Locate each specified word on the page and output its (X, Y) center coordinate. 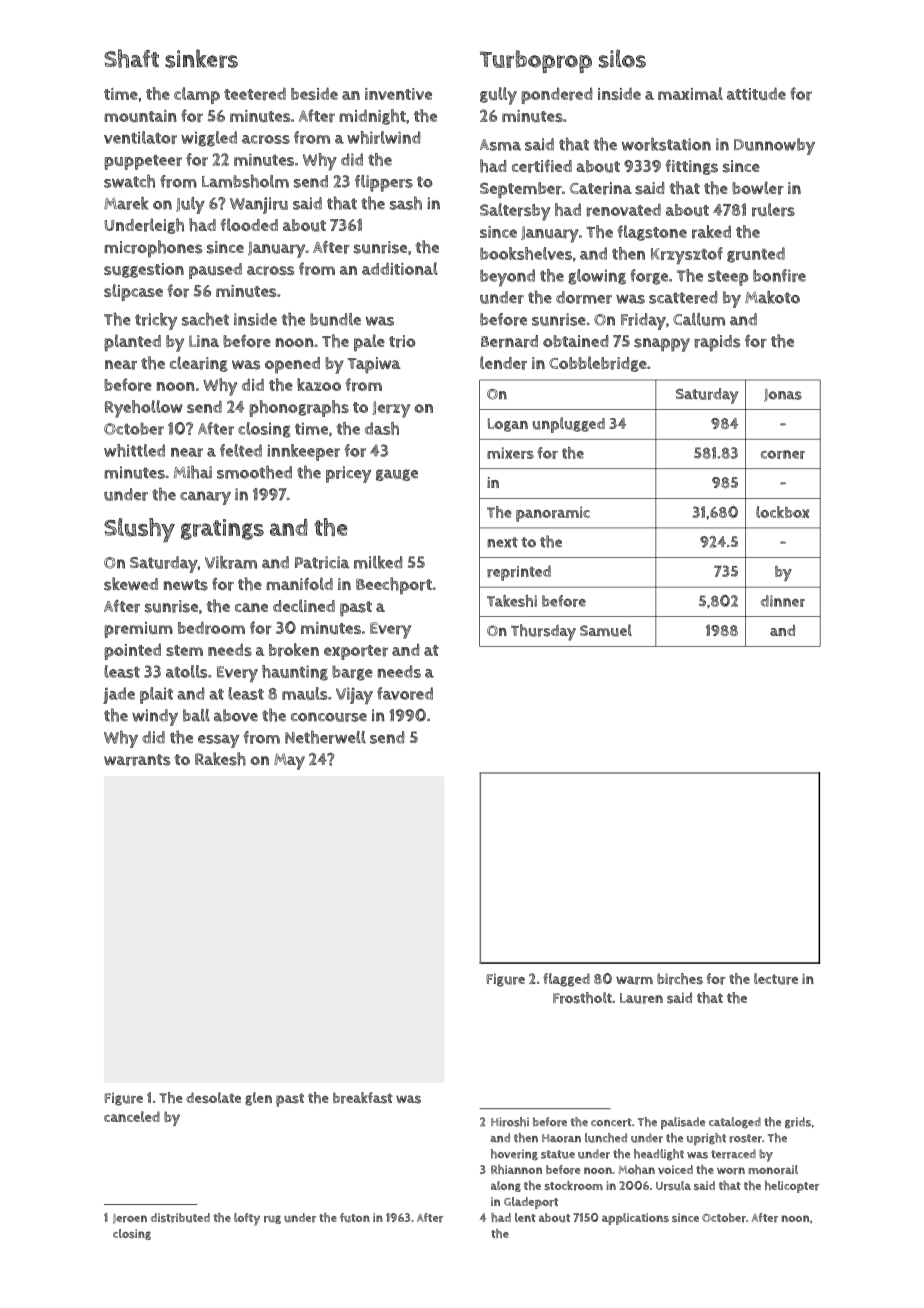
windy (155, 717)
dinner (782, 601)
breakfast (363, 1098)
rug (272, 1219)
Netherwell (325, 737)
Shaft (131, 58)
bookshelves (526, 253)
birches (680, 979)
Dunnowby (774, 146)
